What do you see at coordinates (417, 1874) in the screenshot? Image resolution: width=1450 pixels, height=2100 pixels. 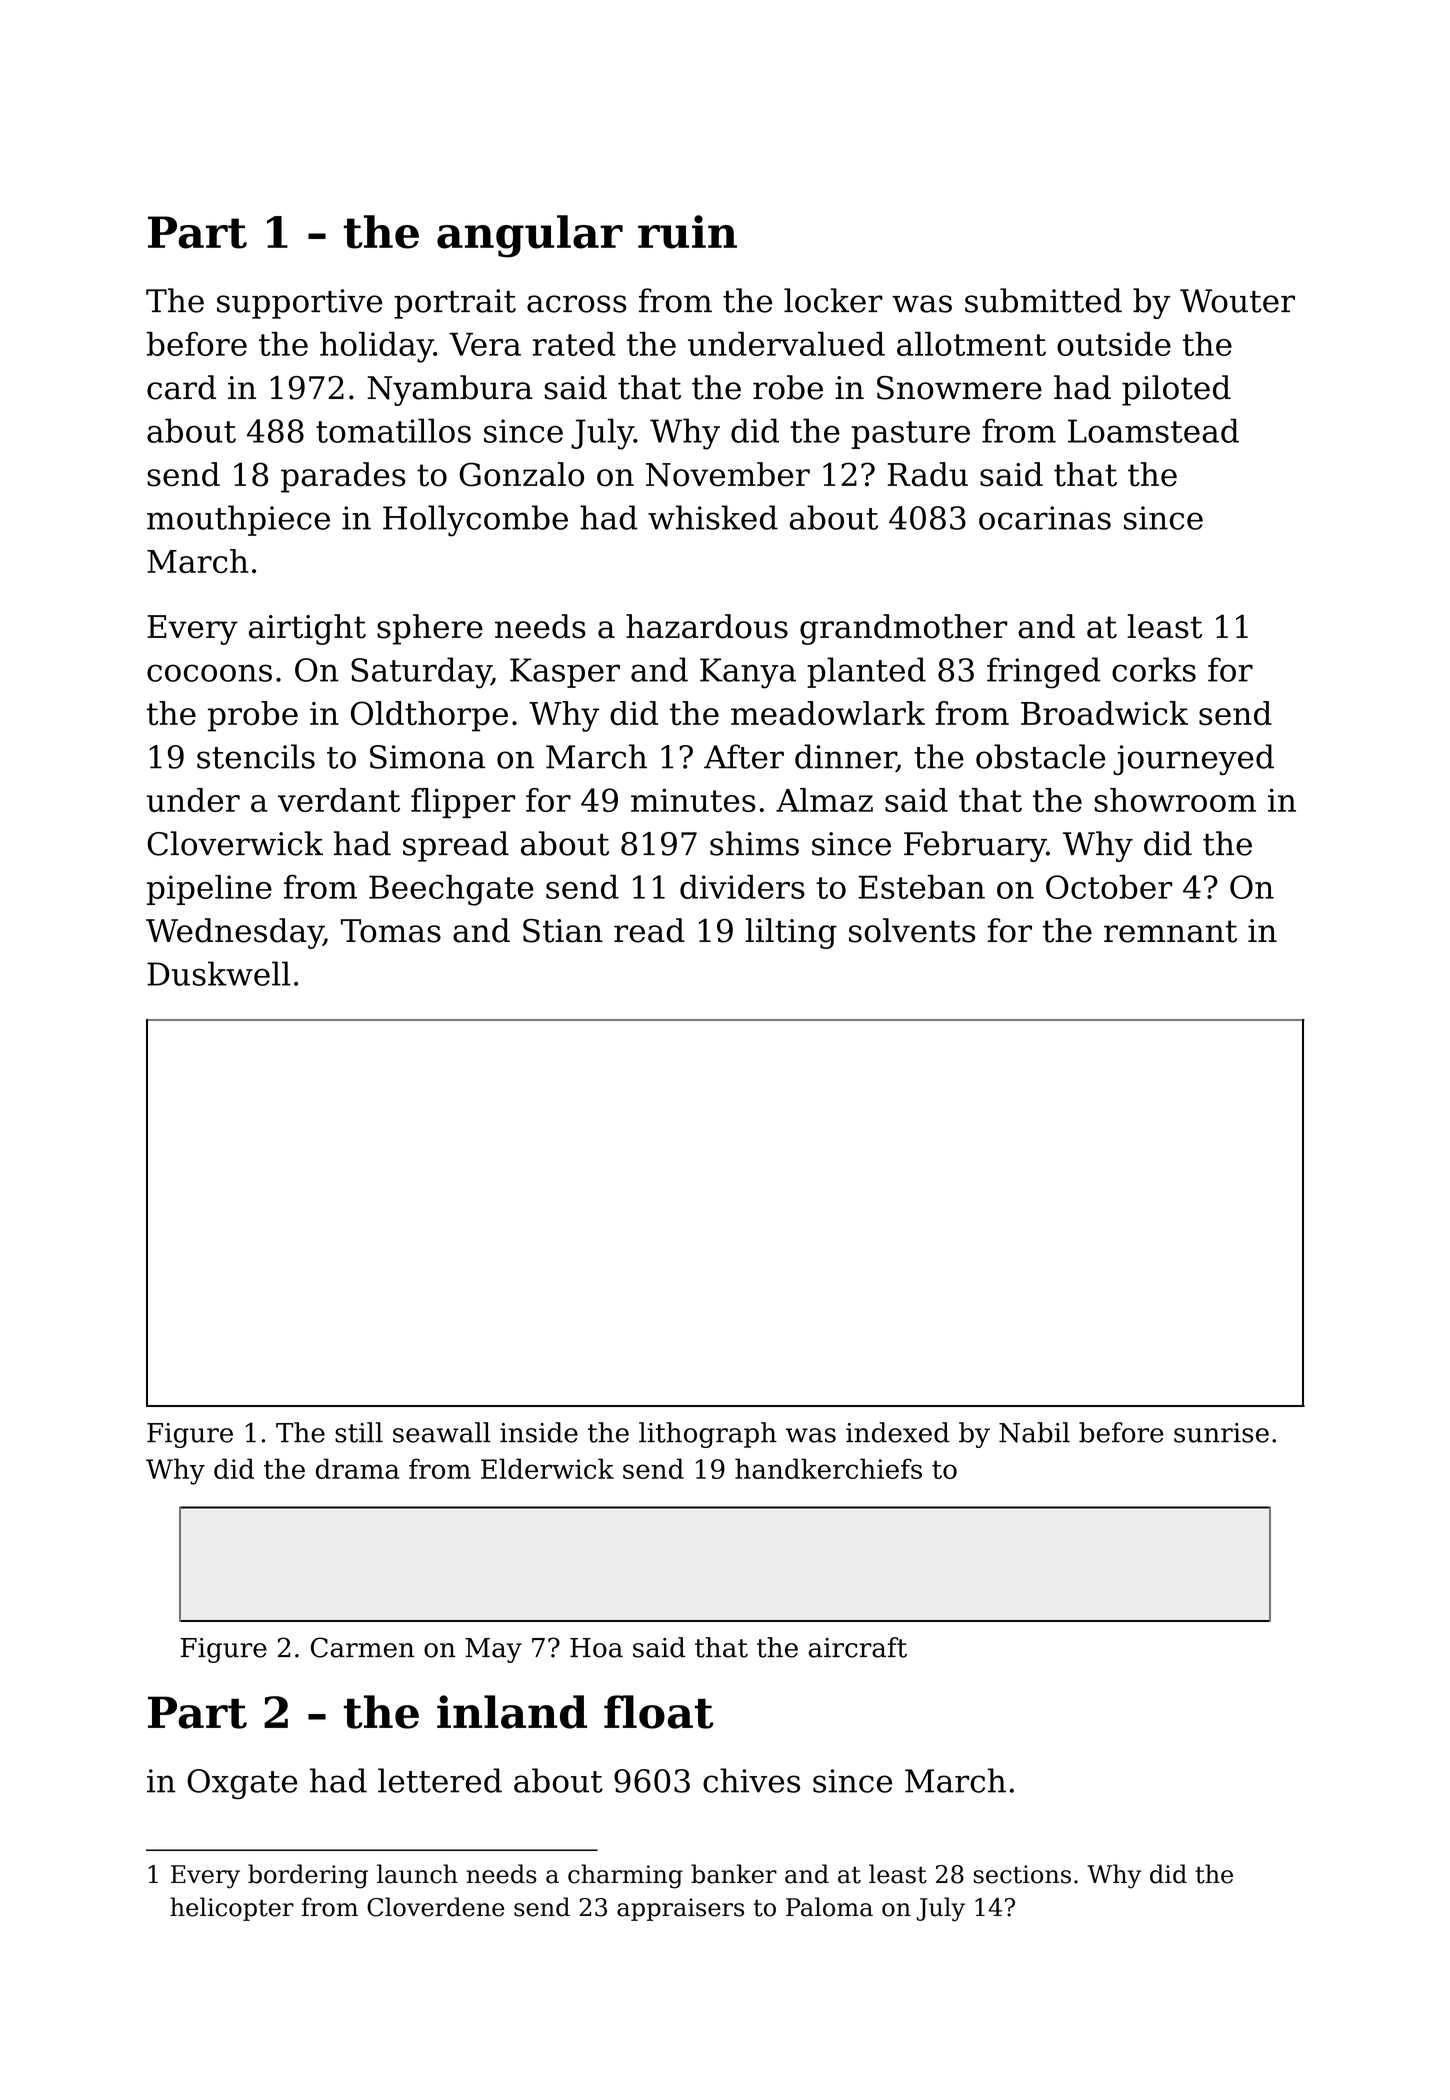 I see `launch` at bounding box center [417, 1874].
